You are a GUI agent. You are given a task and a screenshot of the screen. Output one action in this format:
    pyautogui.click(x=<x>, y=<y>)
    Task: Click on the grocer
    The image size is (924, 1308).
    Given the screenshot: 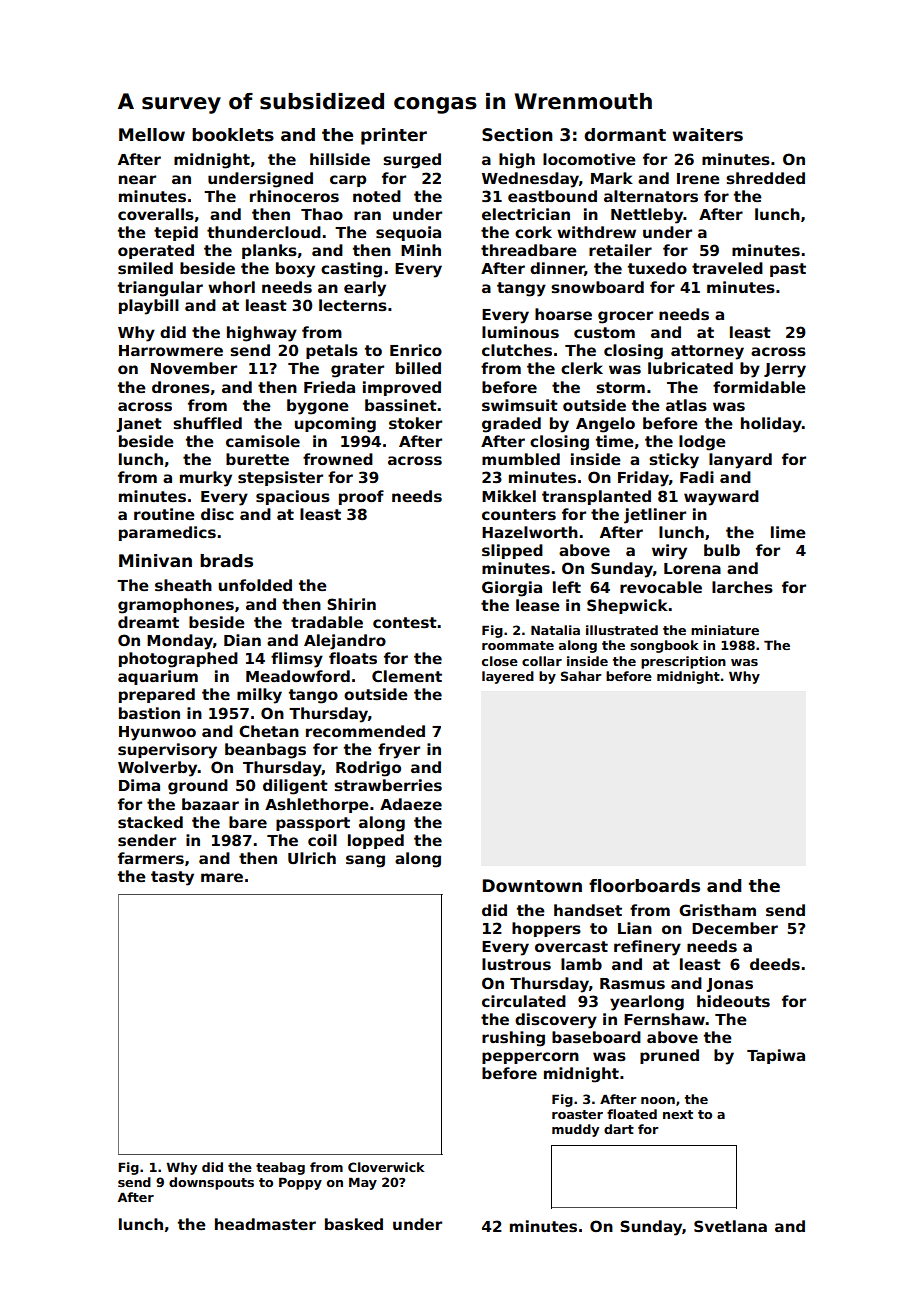 What is the action you would take?
    pyautogui.click(x=625, y=317)
